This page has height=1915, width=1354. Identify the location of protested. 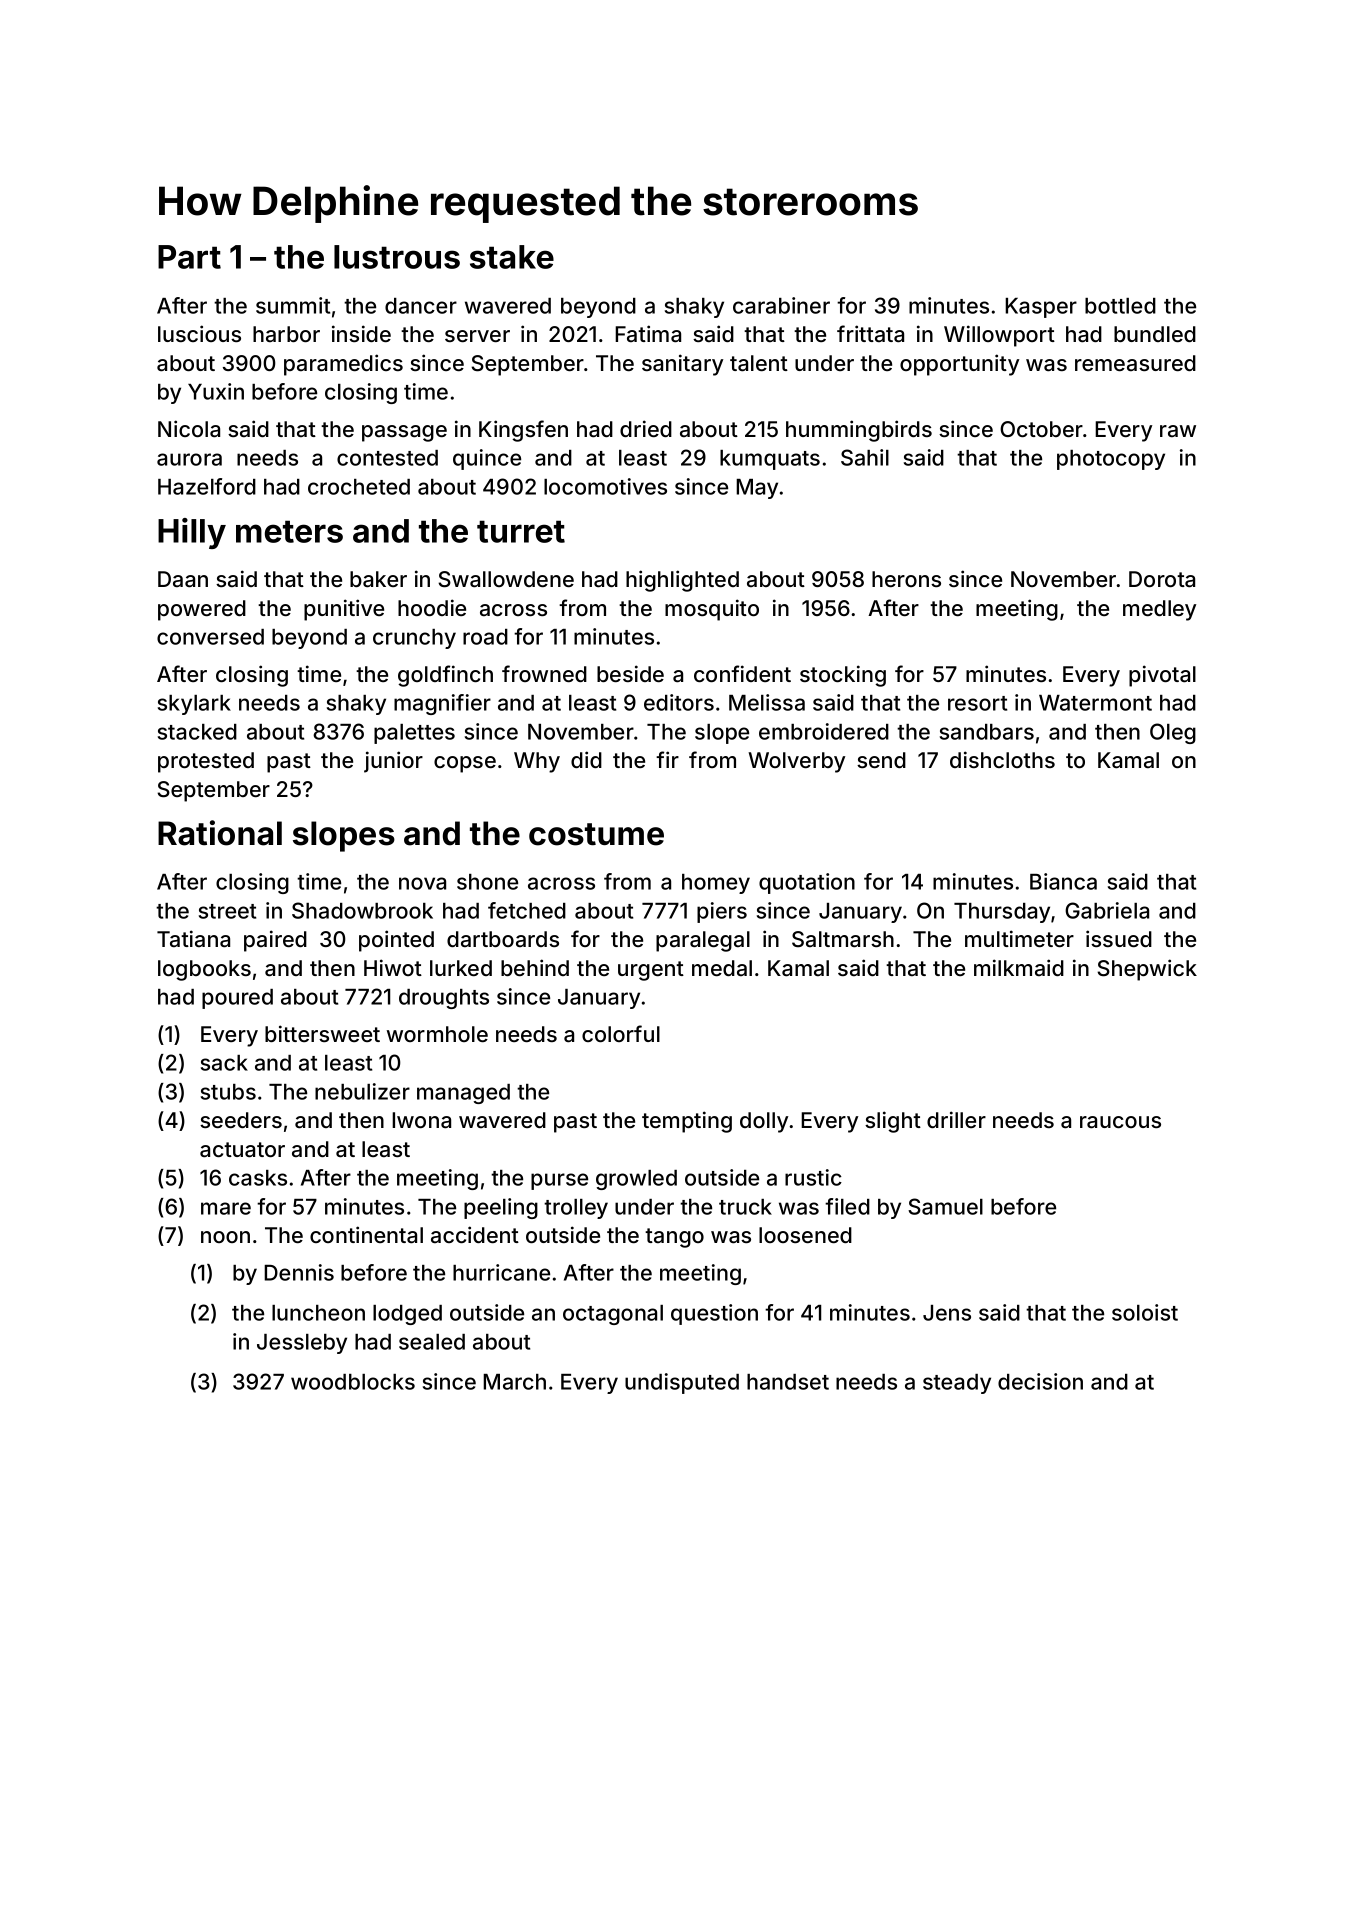
(206, 762).
